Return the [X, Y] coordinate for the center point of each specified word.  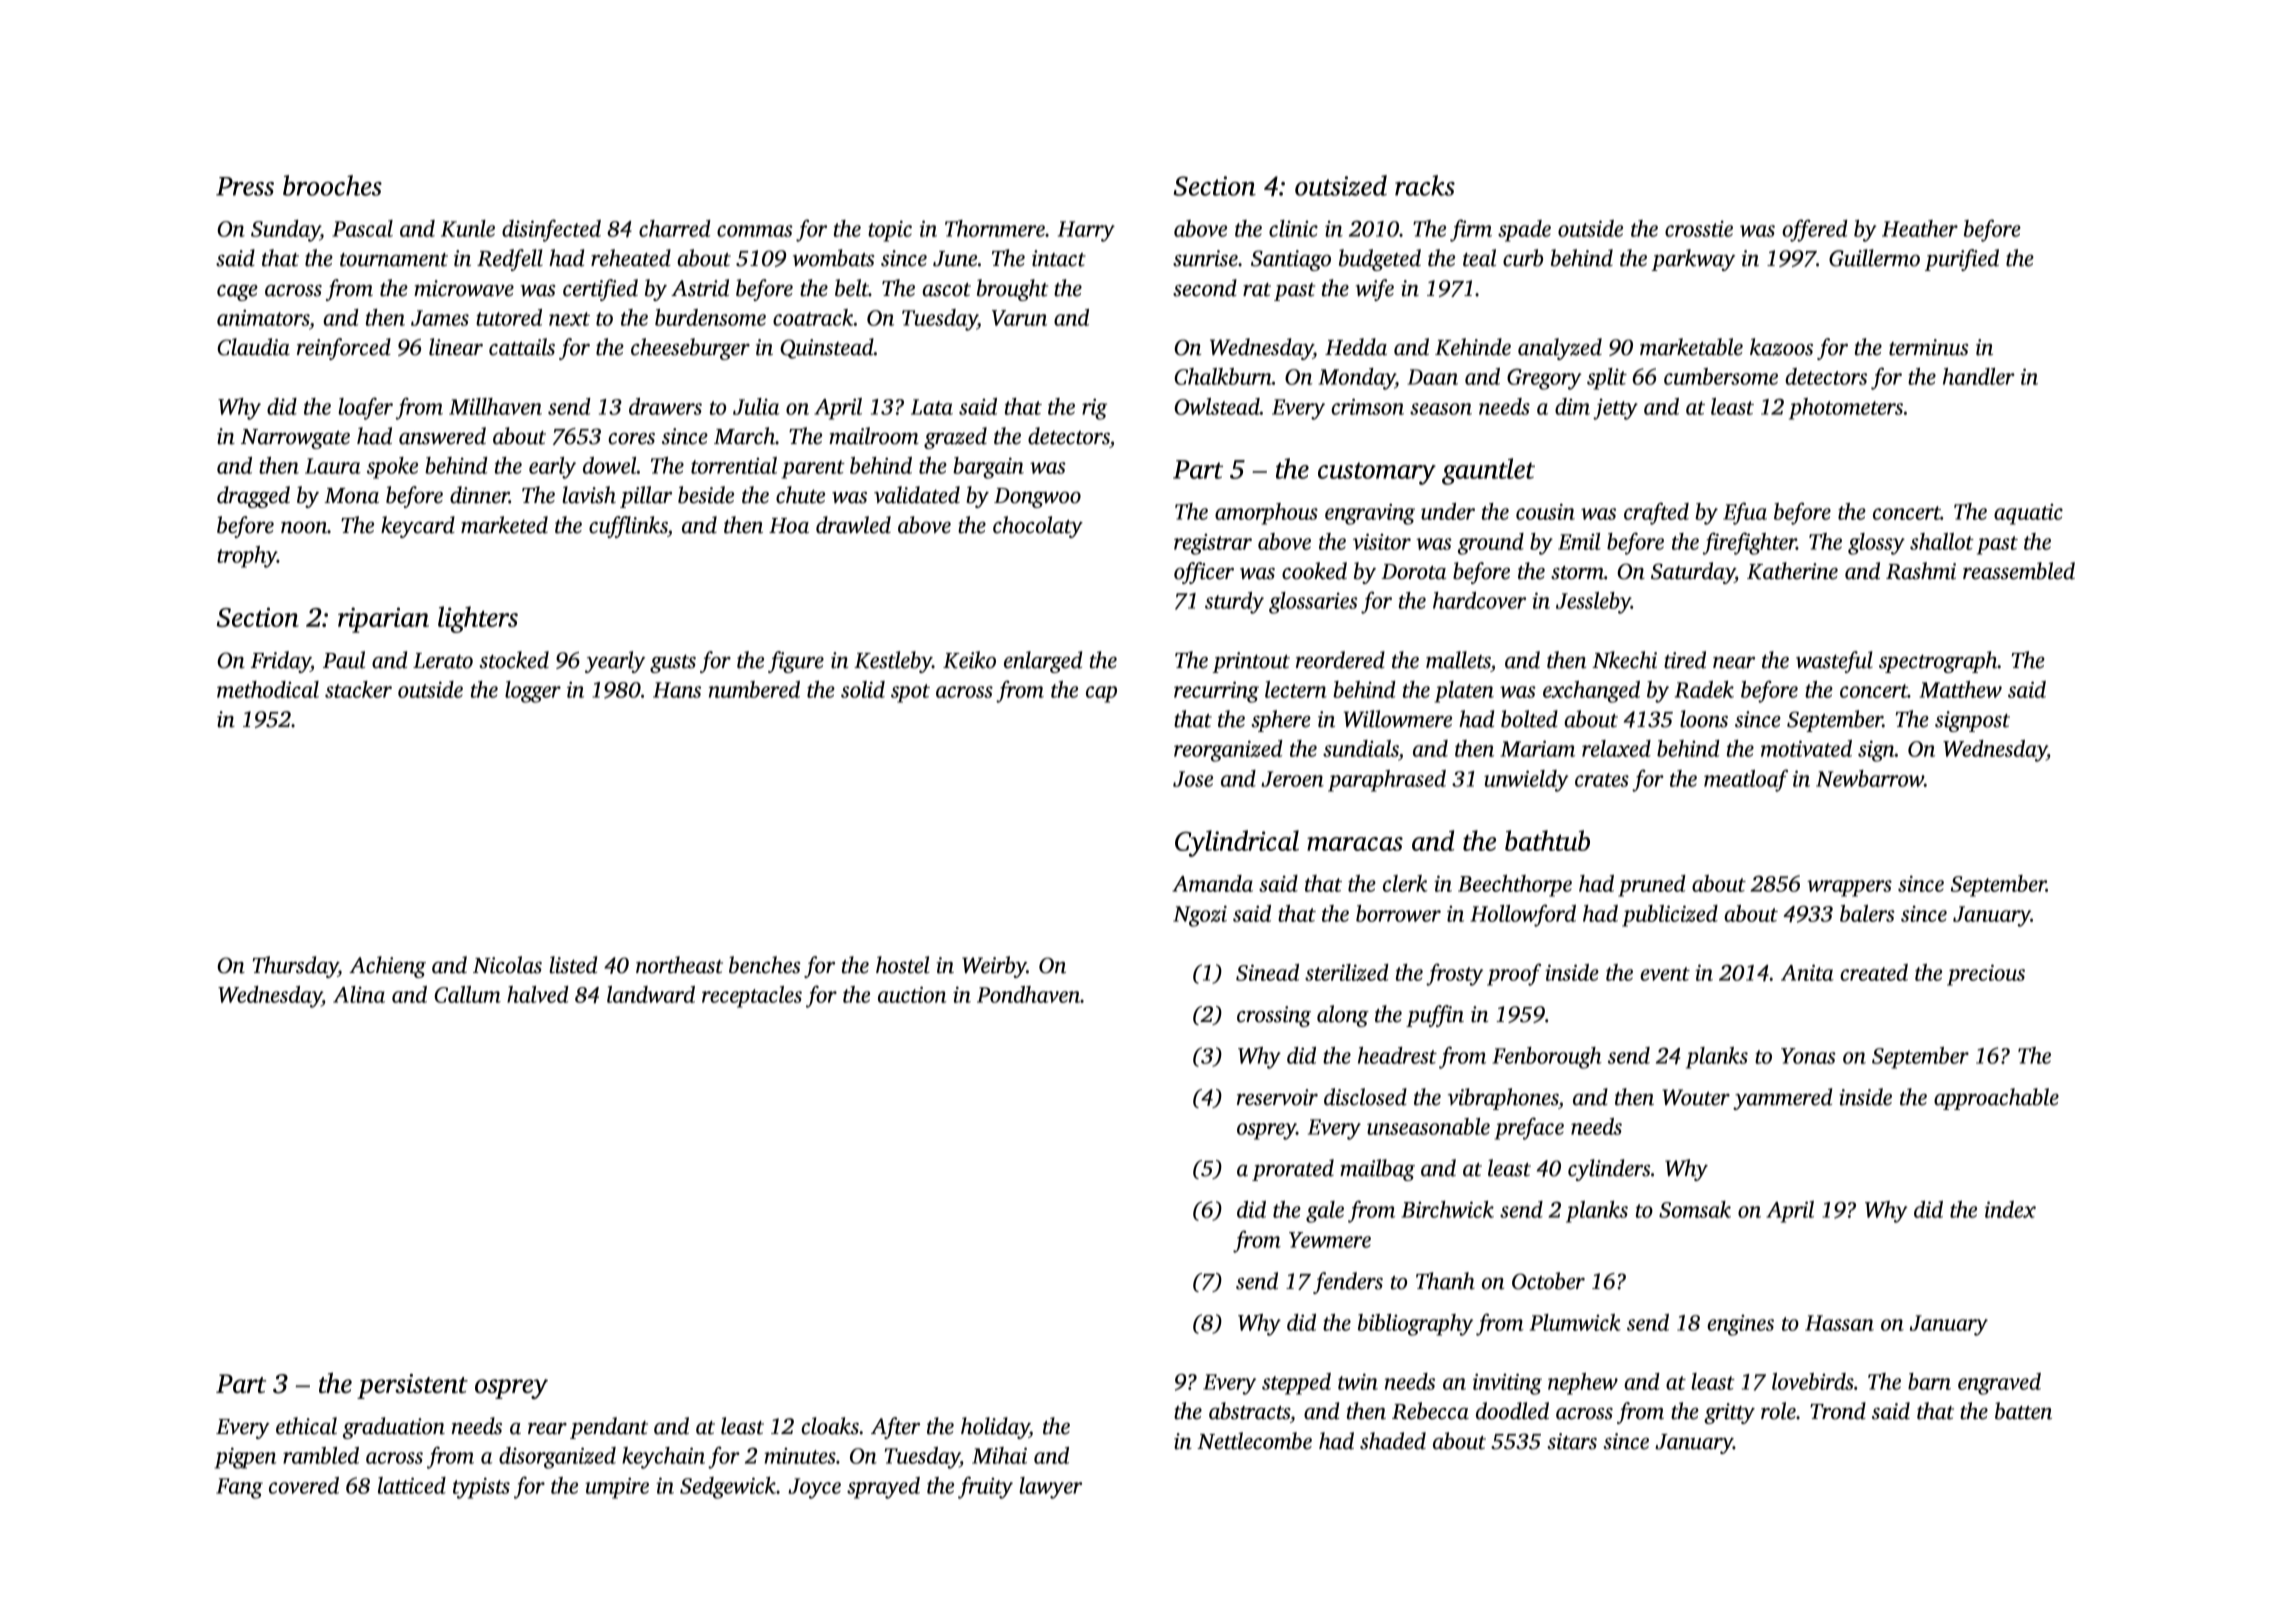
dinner [479, 495]
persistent [412, 1386]
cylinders [1609, 1170]
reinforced [344, 349]
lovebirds [1813, 1381]
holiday [995, 1428]
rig [1094, 409]
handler [1979, 376]
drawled [853, 525]
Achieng [387, 967]
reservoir [1277, 1097]
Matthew [1961, 689]
